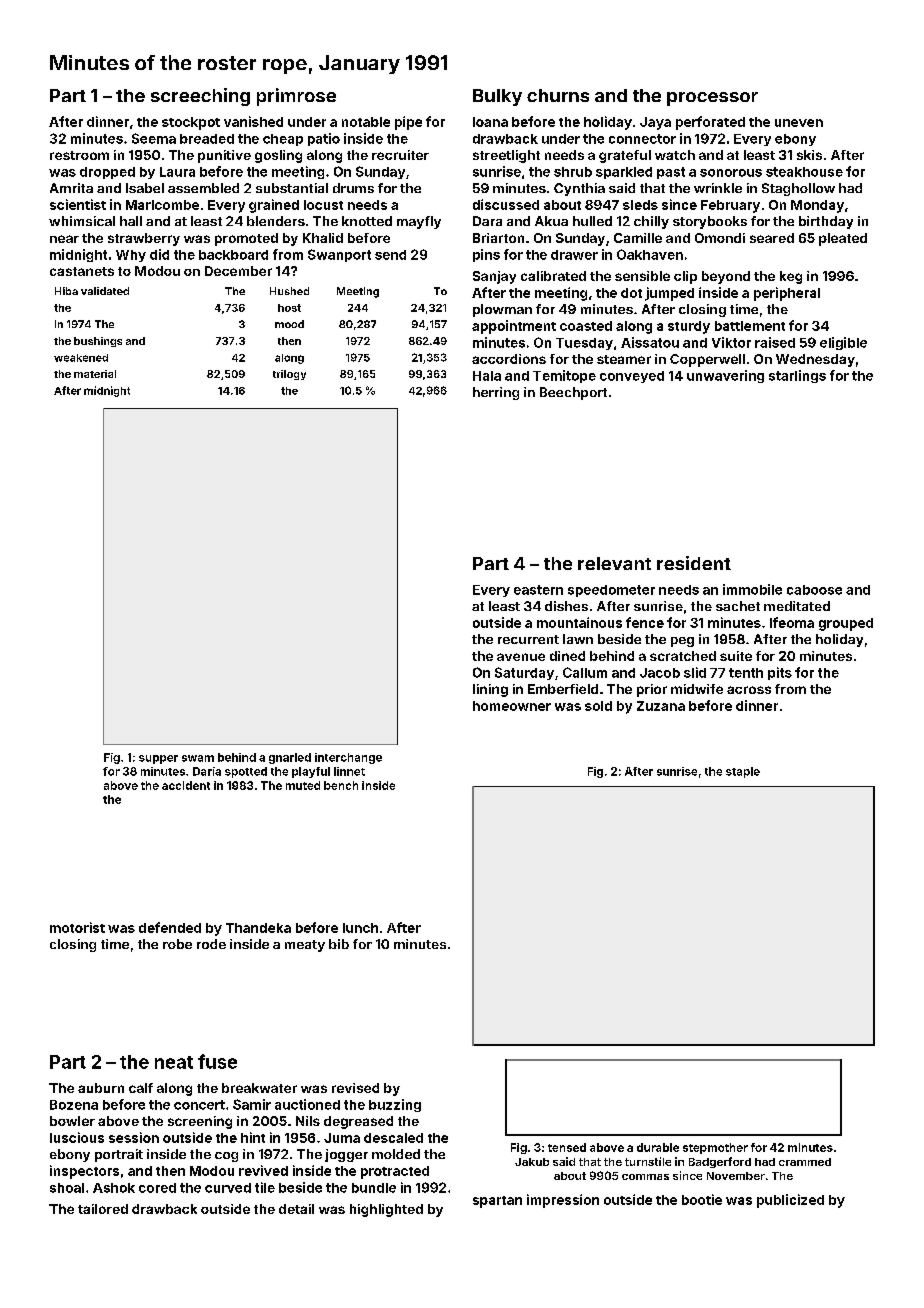  What do you see at coordinates (805, 1162) in the screenshot?
I see `crammed` at bounding box center [805, 1162].
